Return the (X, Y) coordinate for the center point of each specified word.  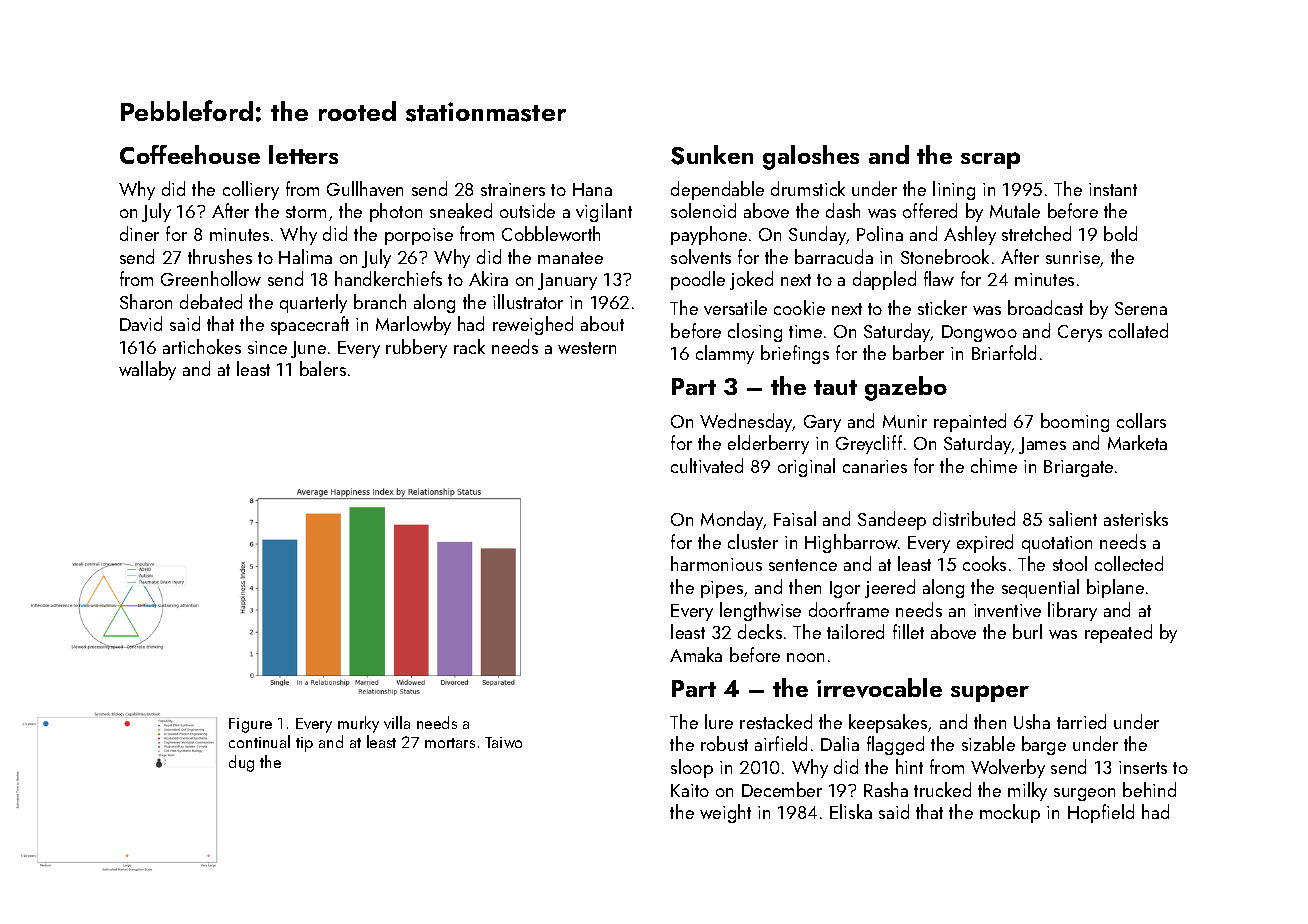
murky (358, 724)
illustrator (528, 301)
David (141, 323)
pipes (722, 589)
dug (241, 763)
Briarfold (1004, 352)
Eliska (851, 811)
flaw (939, 278)
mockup (1010, 813)
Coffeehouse (190, 154)
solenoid (703, 210)
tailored (855, 631)
